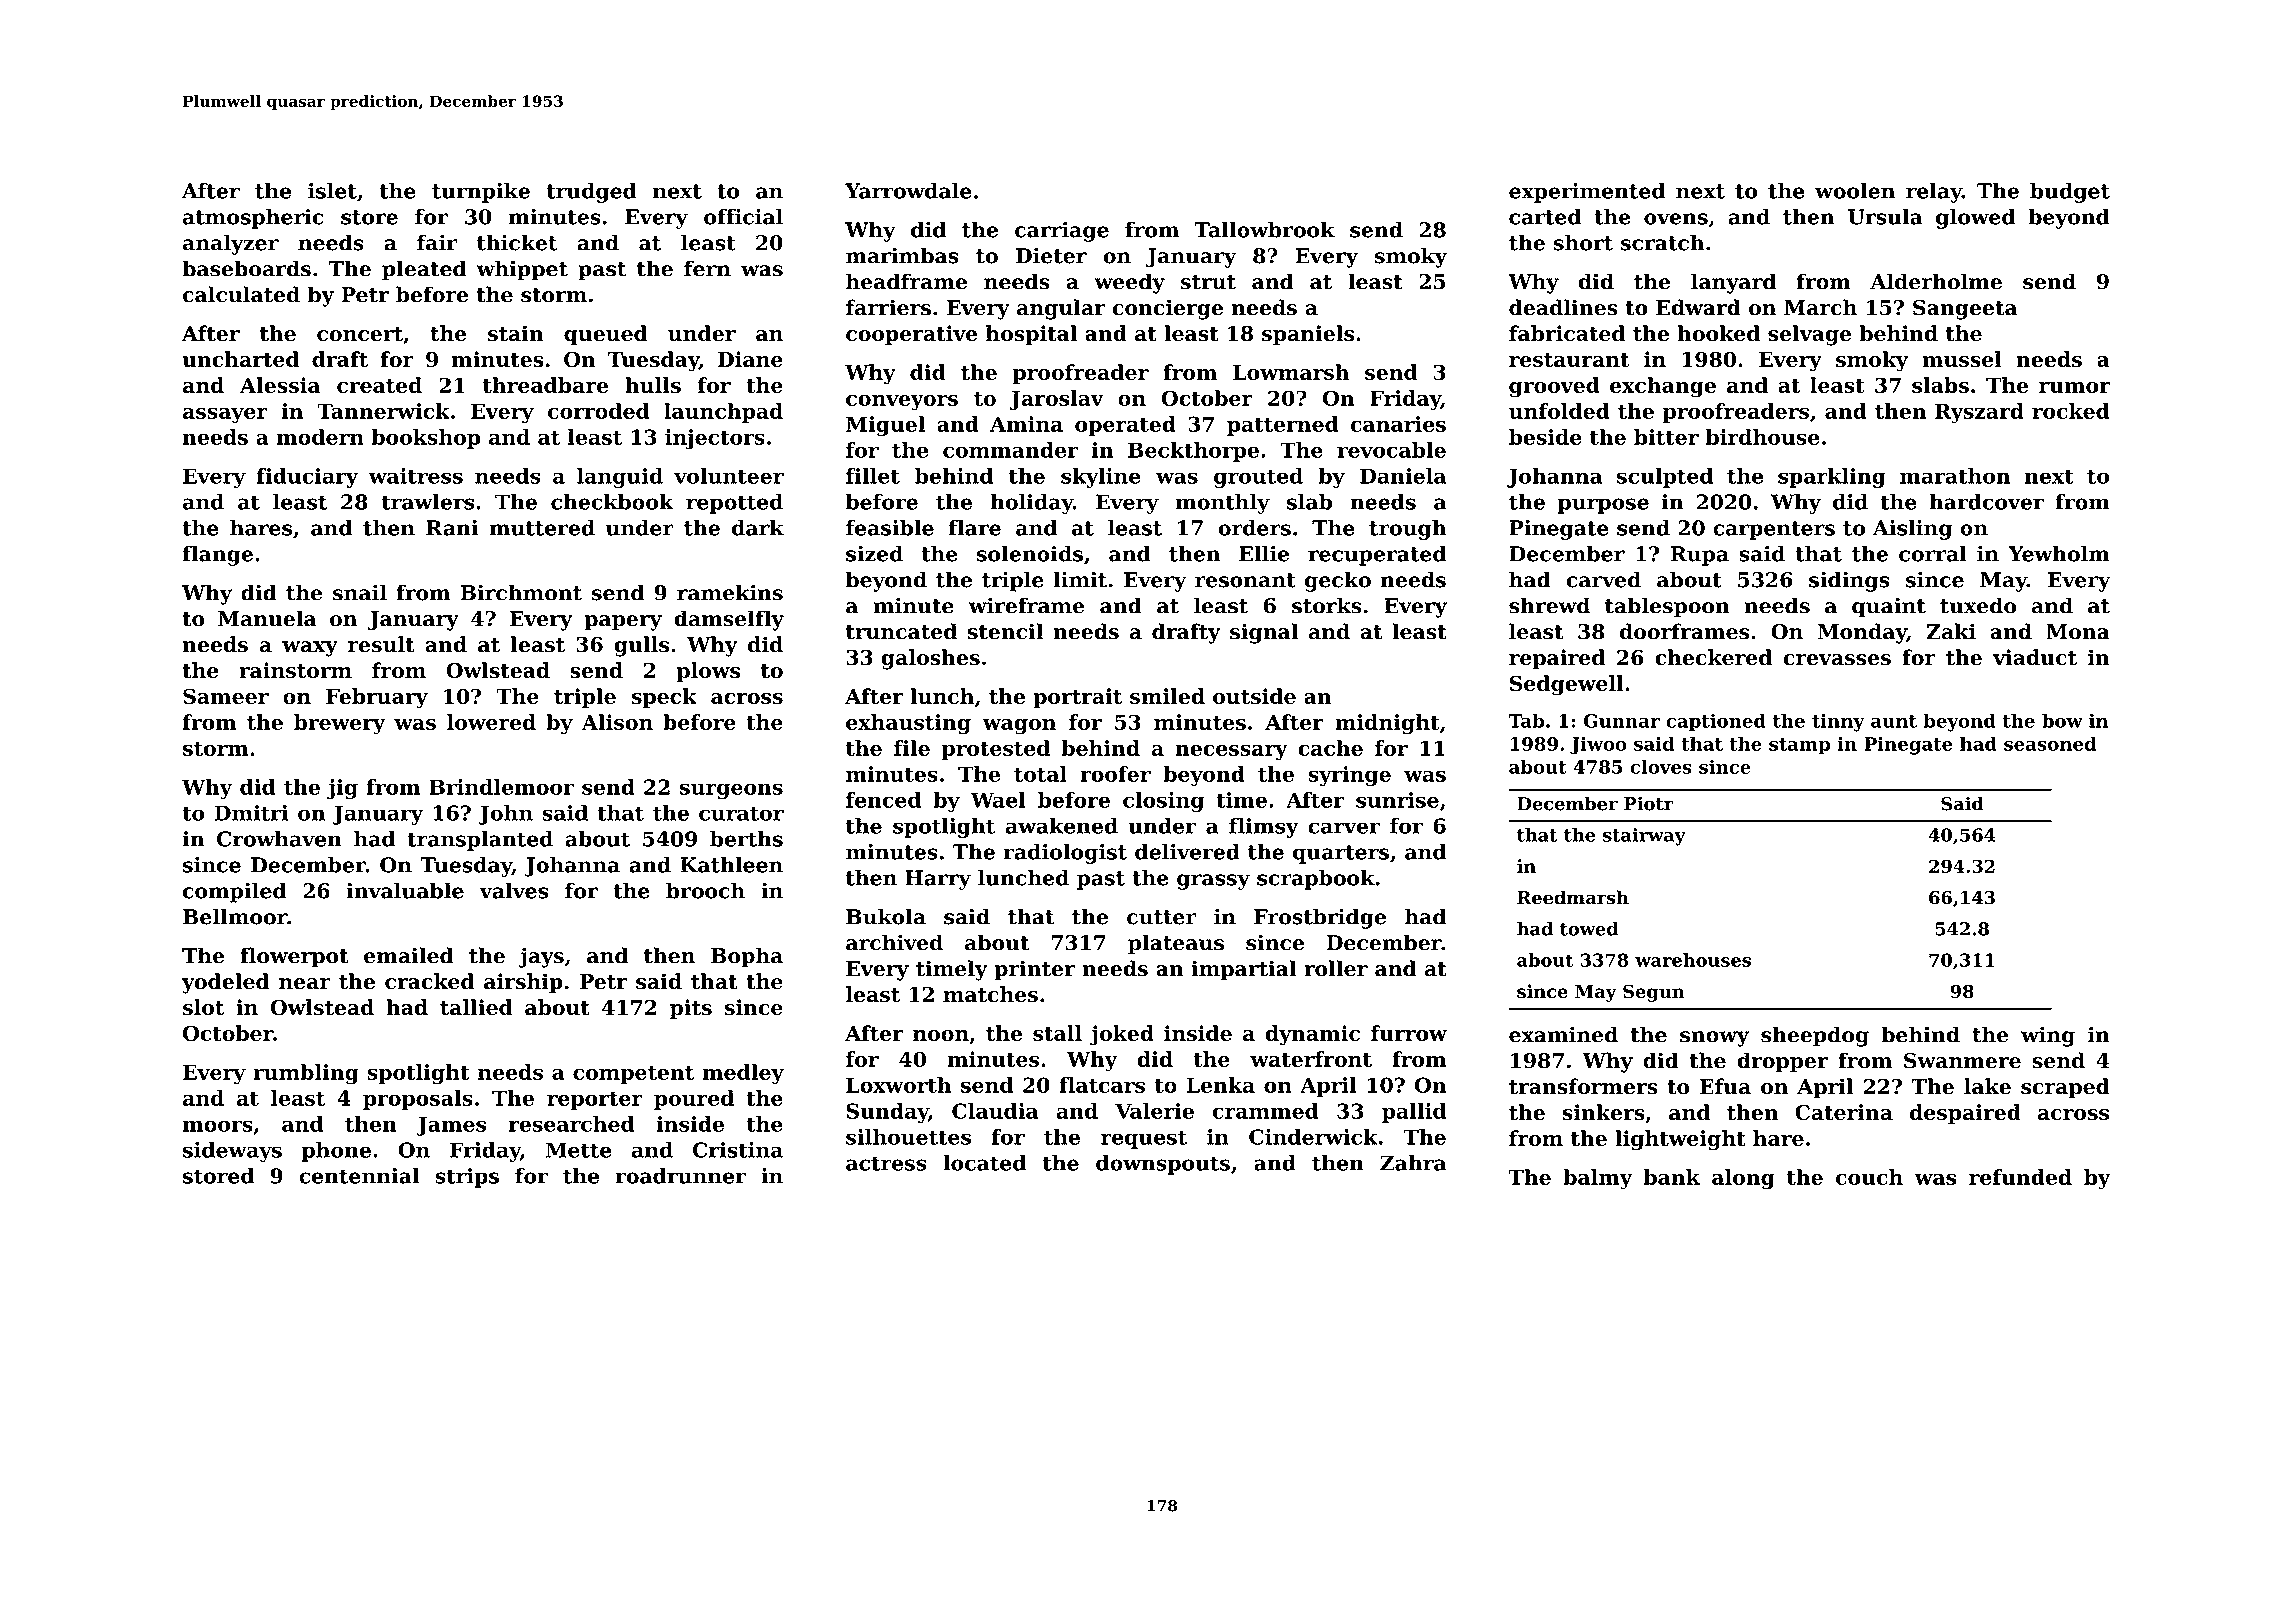  Describe the element at coordinates (1026, 424) in the page. I see `Amina` at that location.
